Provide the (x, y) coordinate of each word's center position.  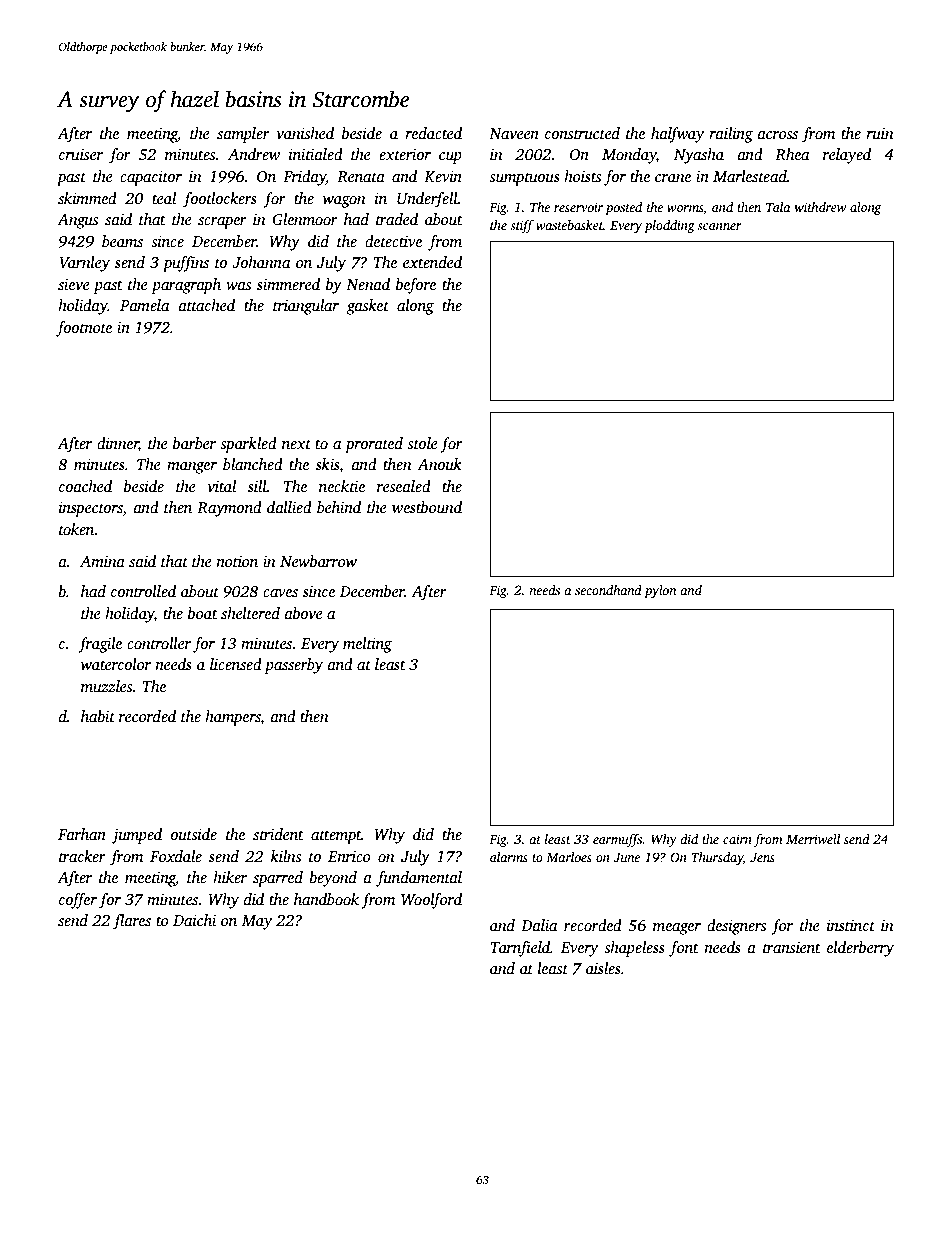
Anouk (439, 464)
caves (280, 593)
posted (623, 208)
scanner (719, 226)
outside (193, 834)
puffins (186, 264)
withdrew (820, 207)
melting (367, 645)
